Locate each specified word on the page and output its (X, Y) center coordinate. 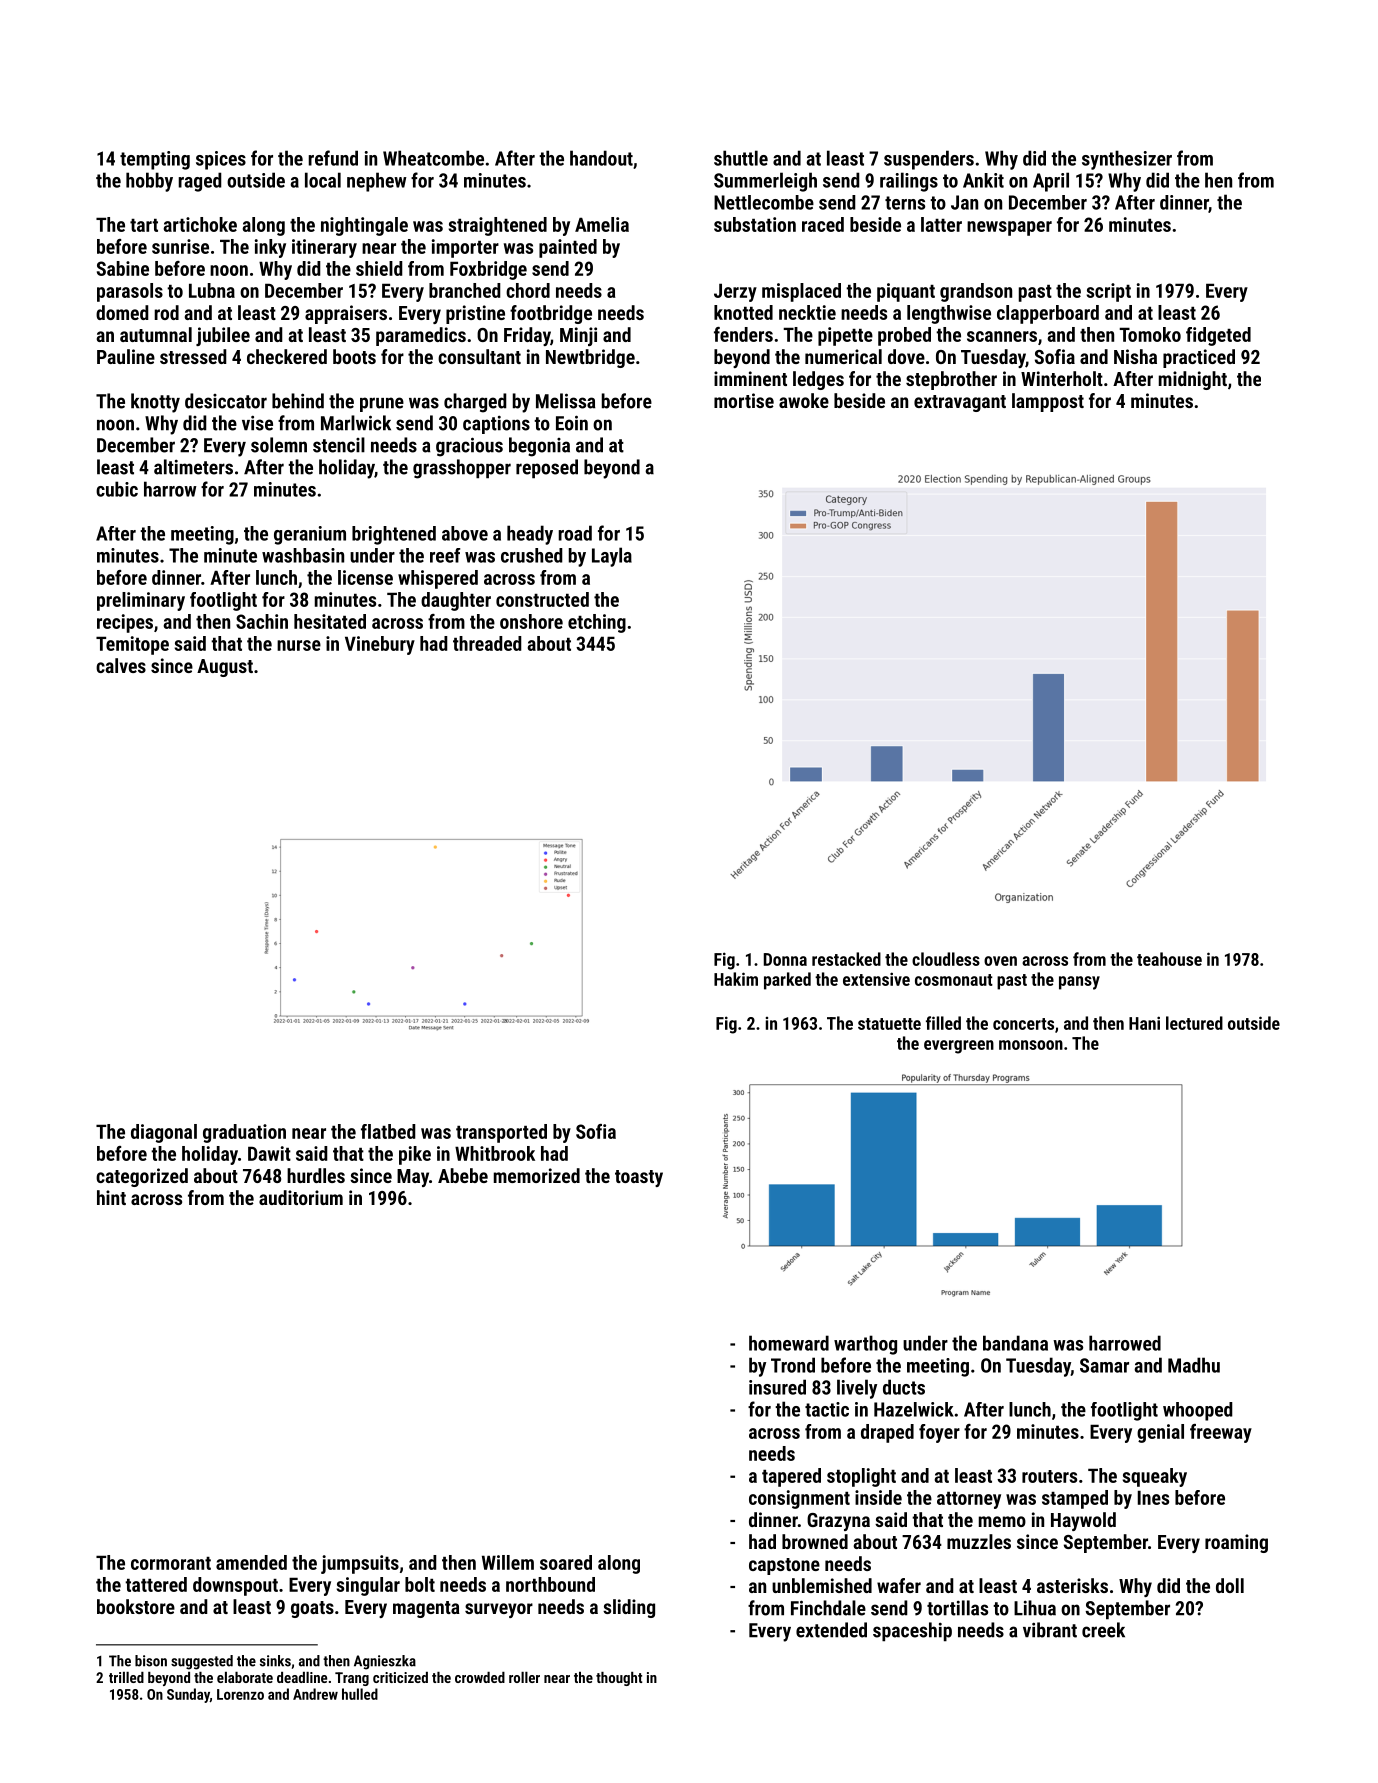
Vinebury (380, 645)
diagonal (164, 1133)
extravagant (960, 403)
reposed (547, 469)
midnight (1193, 380)
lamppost (1048, 402)
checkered (287, 356)
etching (597, 623)
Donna (785, 959)
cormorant (171, 1563)
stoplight (861, 1477)
